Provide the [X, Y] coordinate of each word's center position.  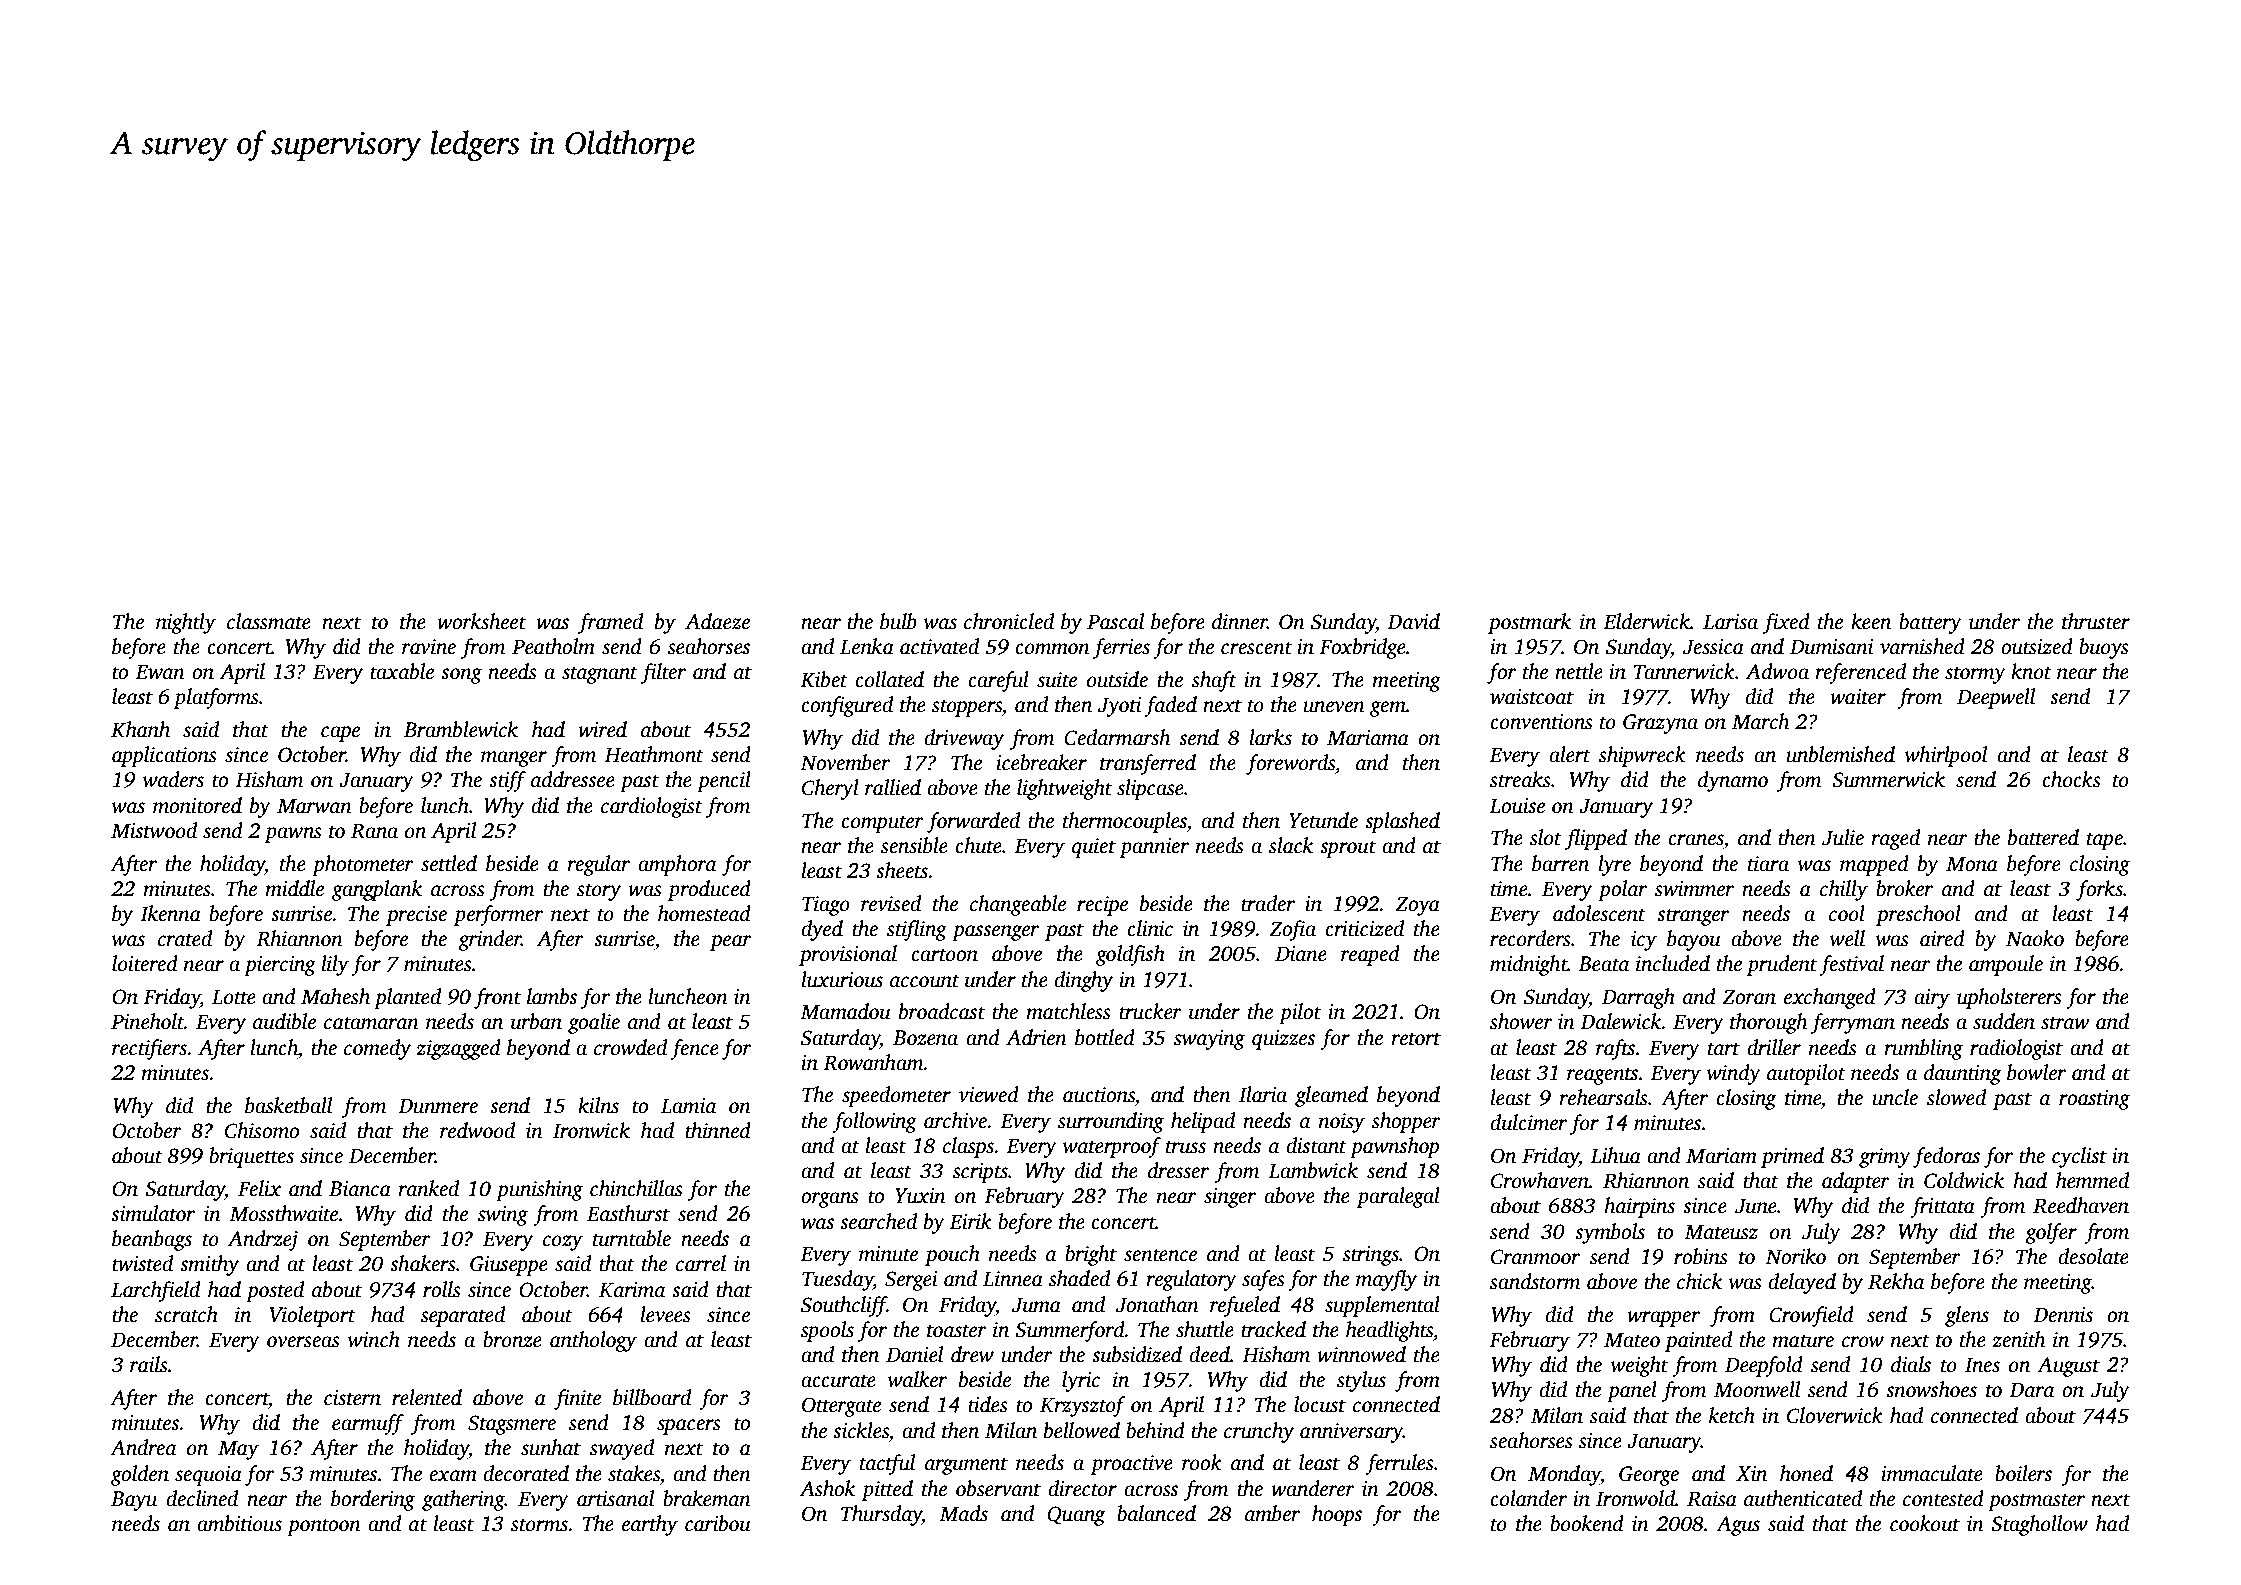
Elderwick [1646, 621]
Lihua [1615, 1155]
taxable [402, 671]
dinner [1239, 621]
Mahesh [335, 996]
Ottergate [841, 1407]
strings [1371, 1256]
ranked [428, 1188]
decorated [526, 1473]
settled [449, 863]
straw [2065, 1023]
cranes [1696, 840]
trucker [1150, 1011]
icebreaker [1041, 762]
